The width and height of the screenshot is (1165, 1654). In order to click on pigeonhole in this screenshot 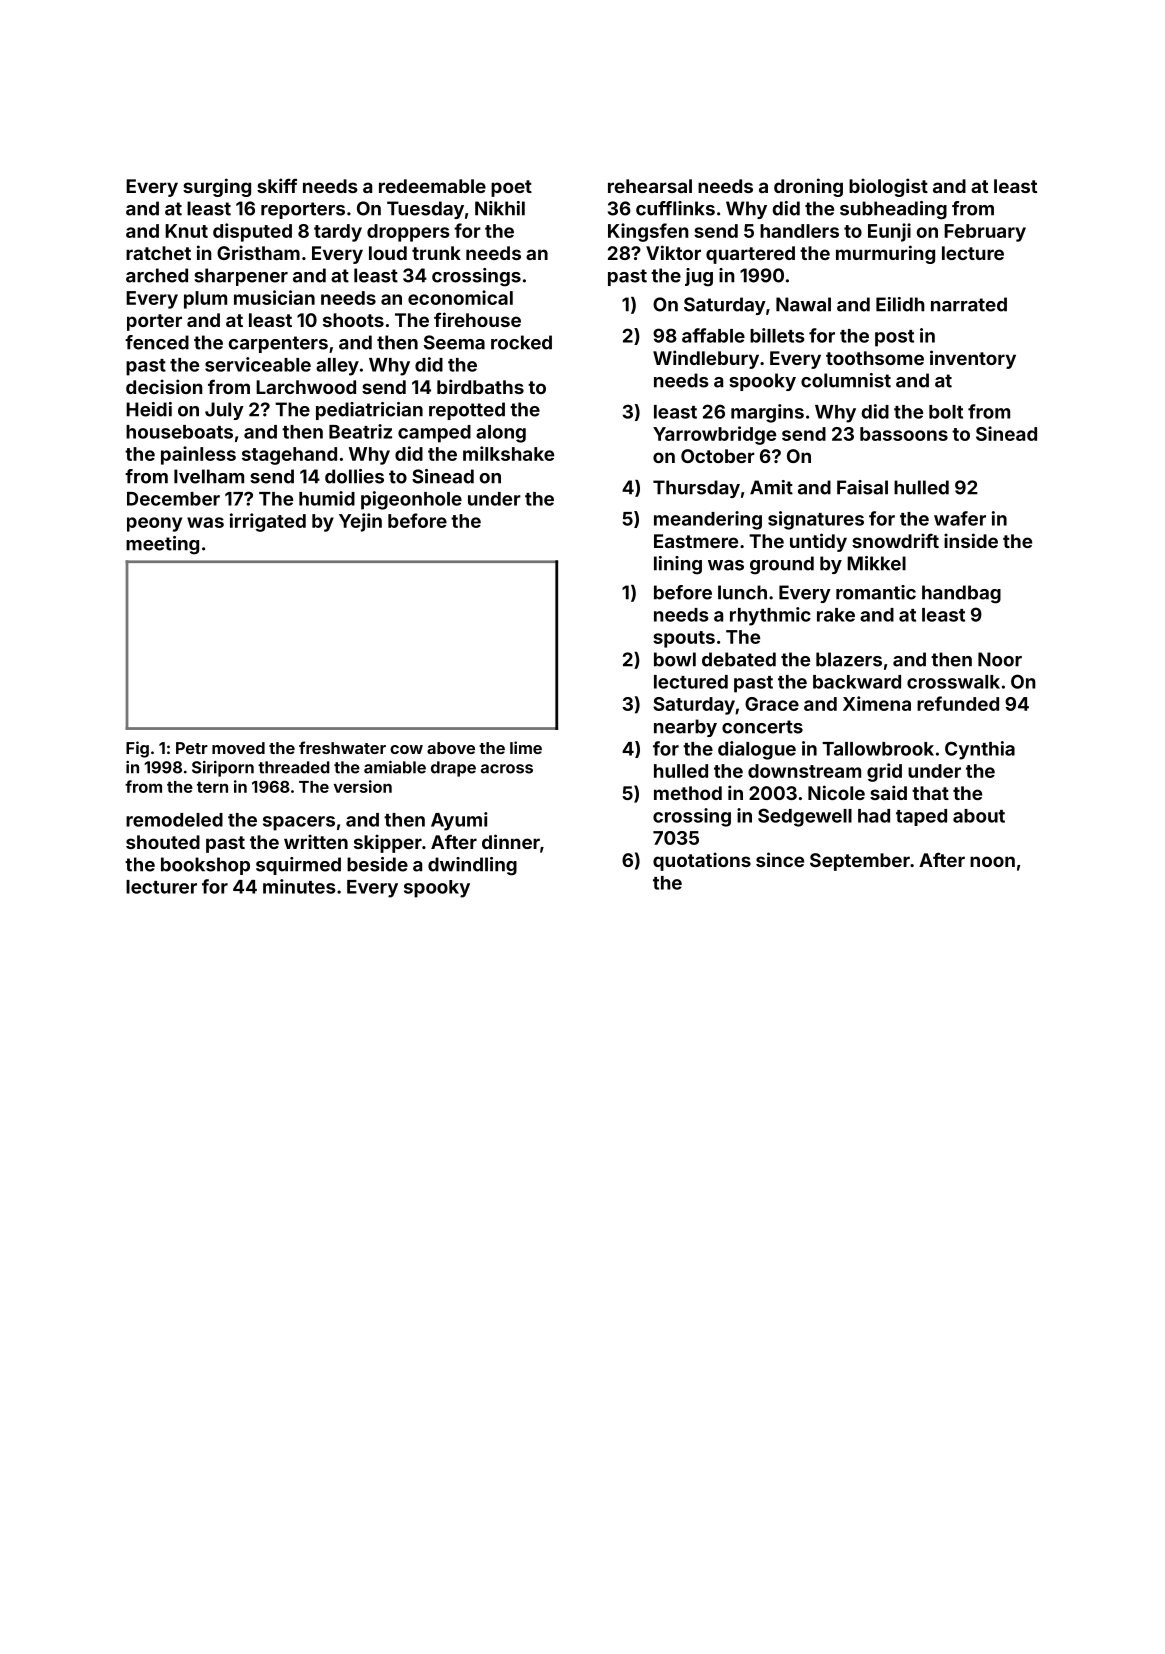, I will do `click(411, 500)`.
